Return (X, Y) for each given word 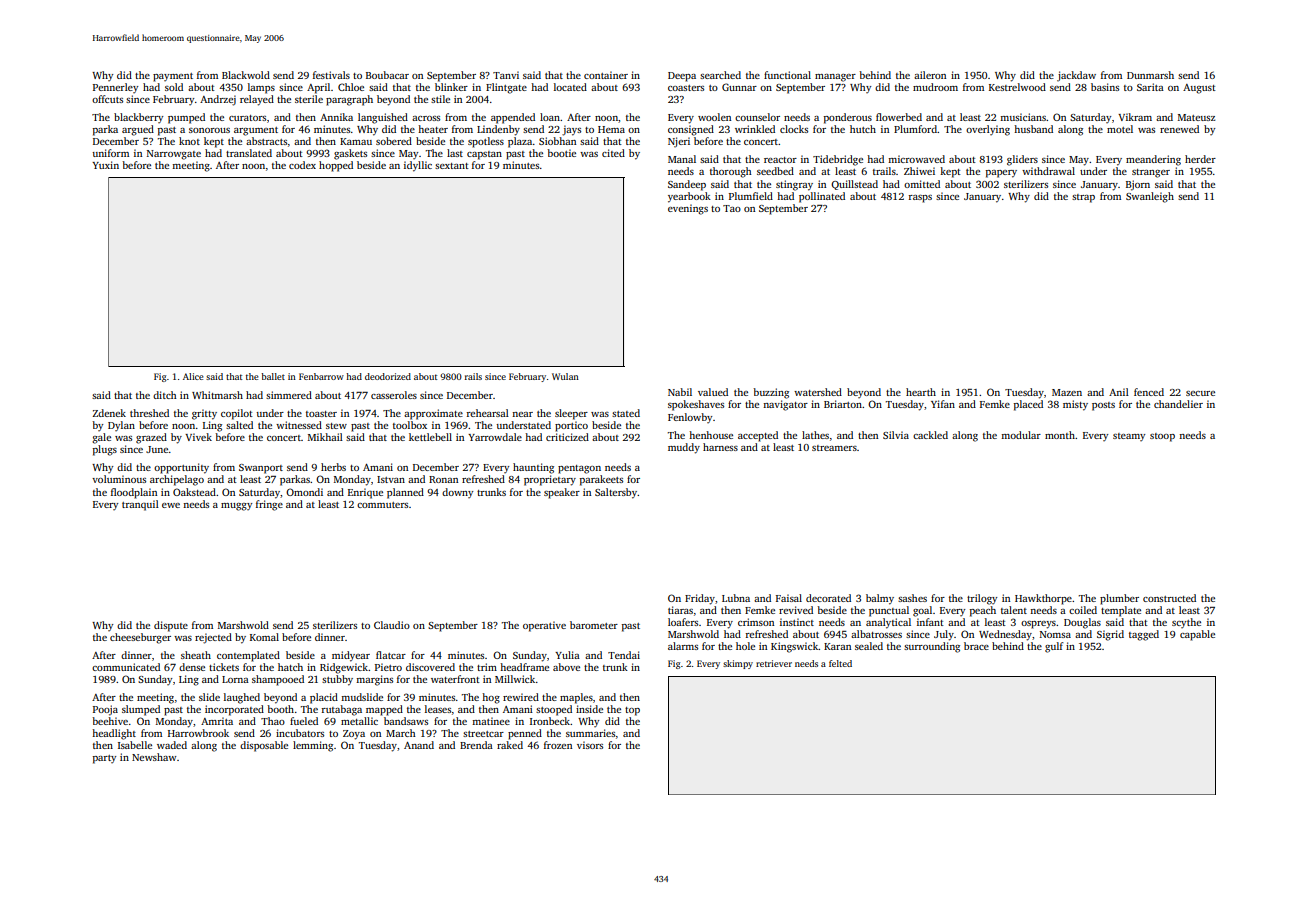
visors (590, 745)
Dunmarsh (1150, 75)
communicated (126, 667)
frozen (558, 745)
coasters (686, 88)
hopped (336, 166)
